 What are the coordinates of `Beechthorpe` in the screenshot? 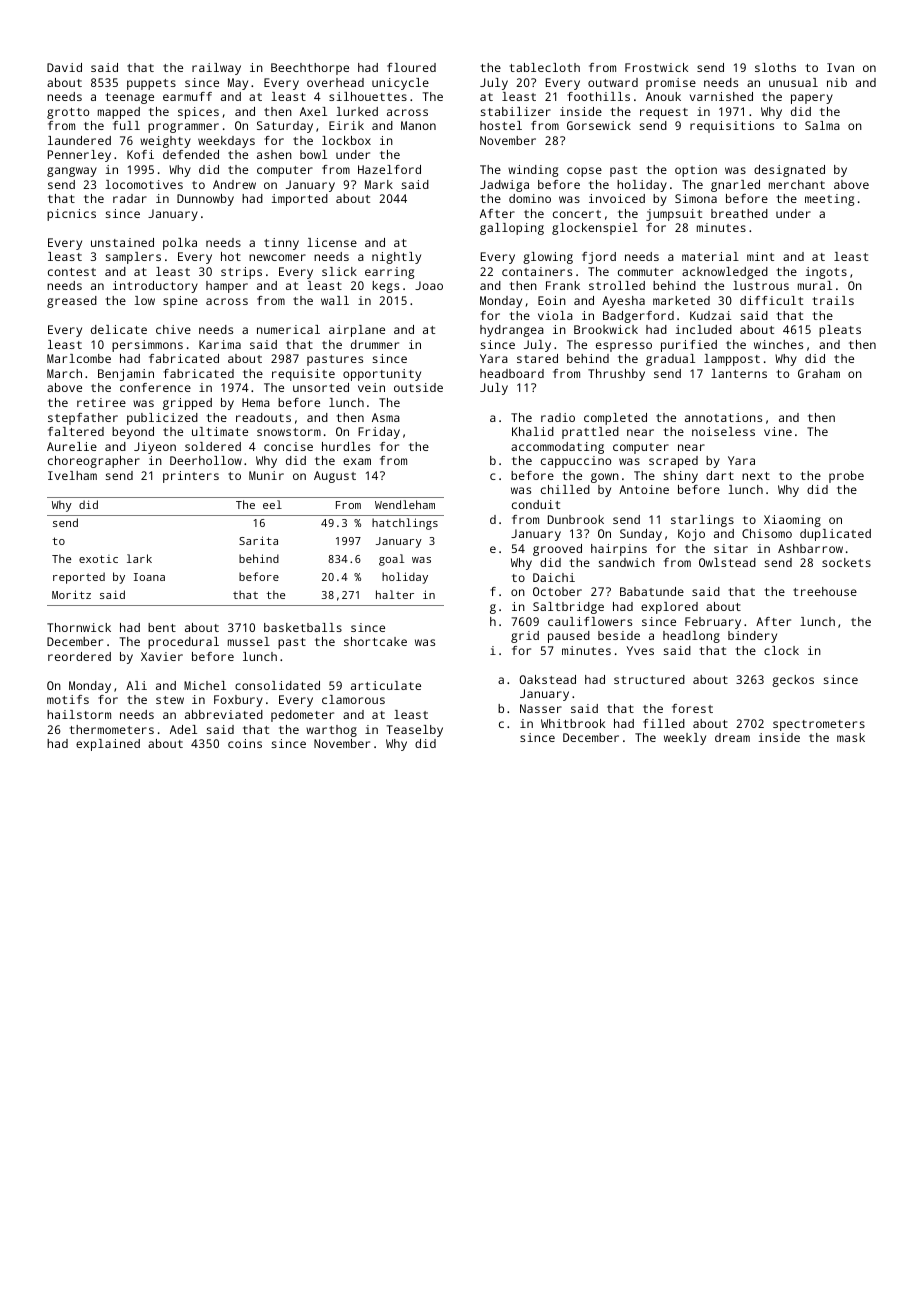 It's located at (310, 69).
